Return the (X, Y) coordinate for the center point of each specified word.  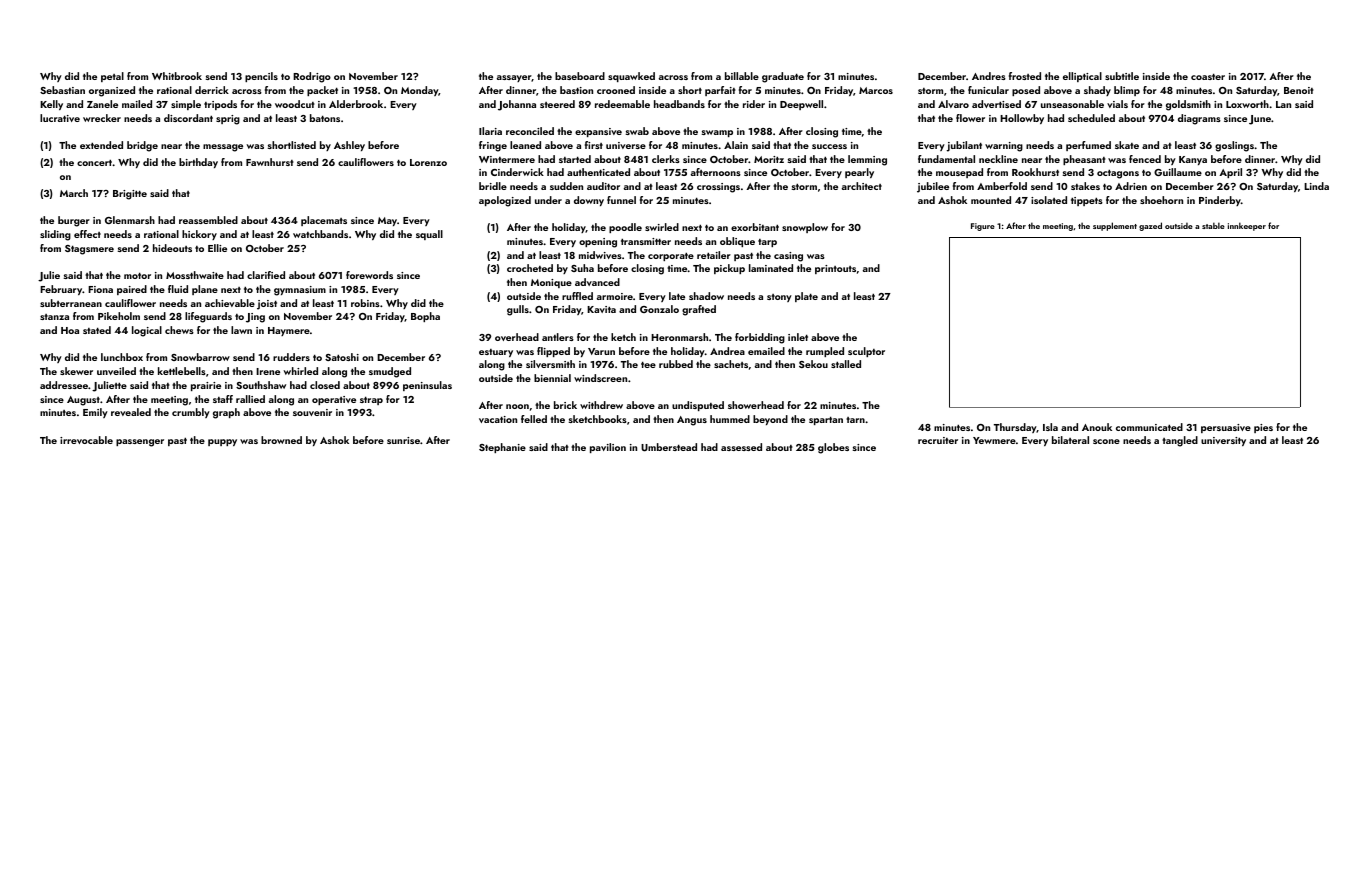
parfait (720, 91)
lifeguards (208, 317)
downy (589, 201)
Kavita (601, 309)
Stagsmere (89, 250)
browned (281, 440)
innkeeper (1247, 226)
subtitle (1122, 76)
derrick (212, 90)
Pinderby (1220, 201)
